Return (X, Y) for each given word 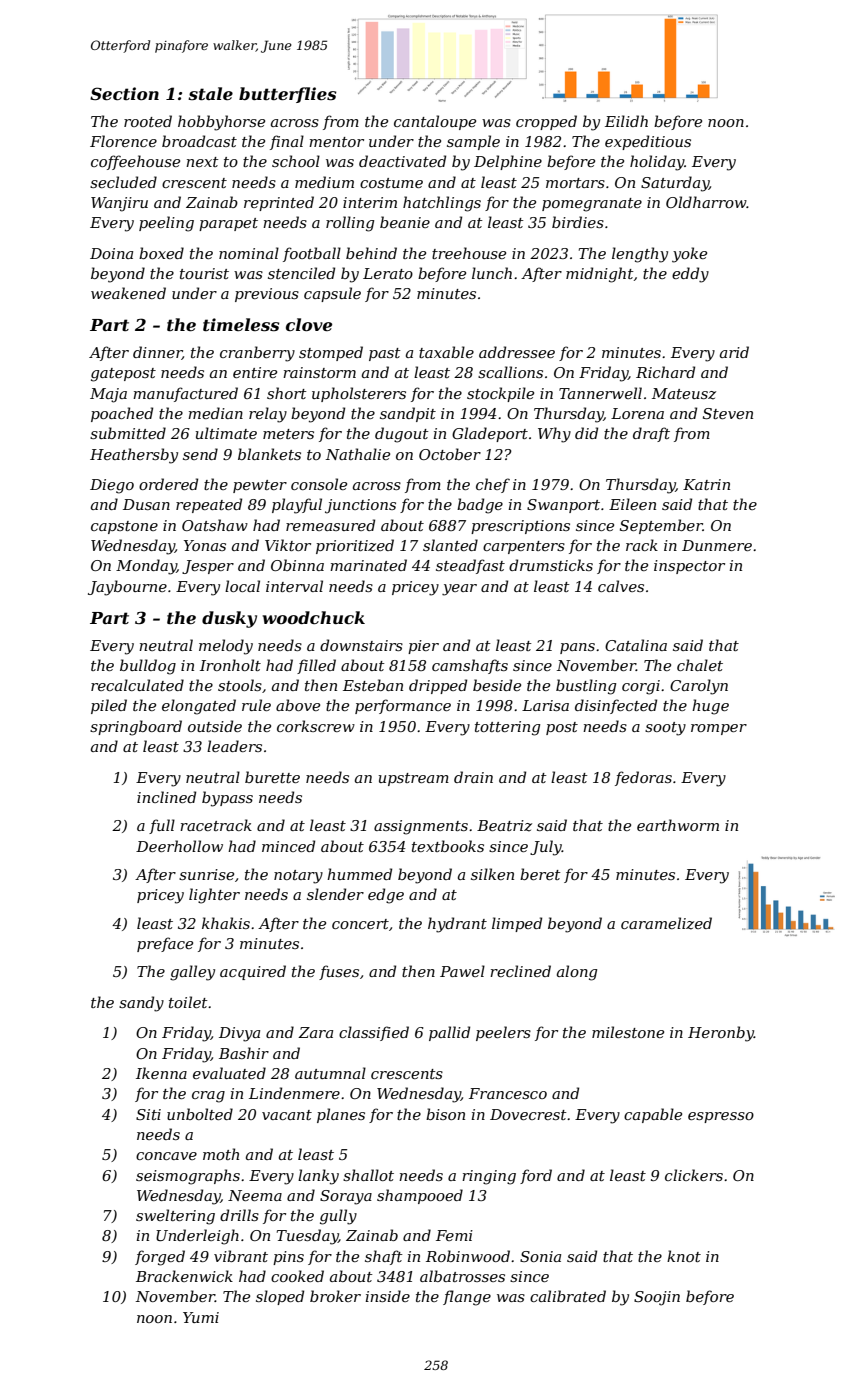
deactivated (402, 161)
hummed (359, 874)
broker (335, 1296)
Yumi (201, 1317)
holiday (657, 163)
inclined (166, 797)
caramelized (666, 923)
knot (684, 1256)
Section (124, 93)
